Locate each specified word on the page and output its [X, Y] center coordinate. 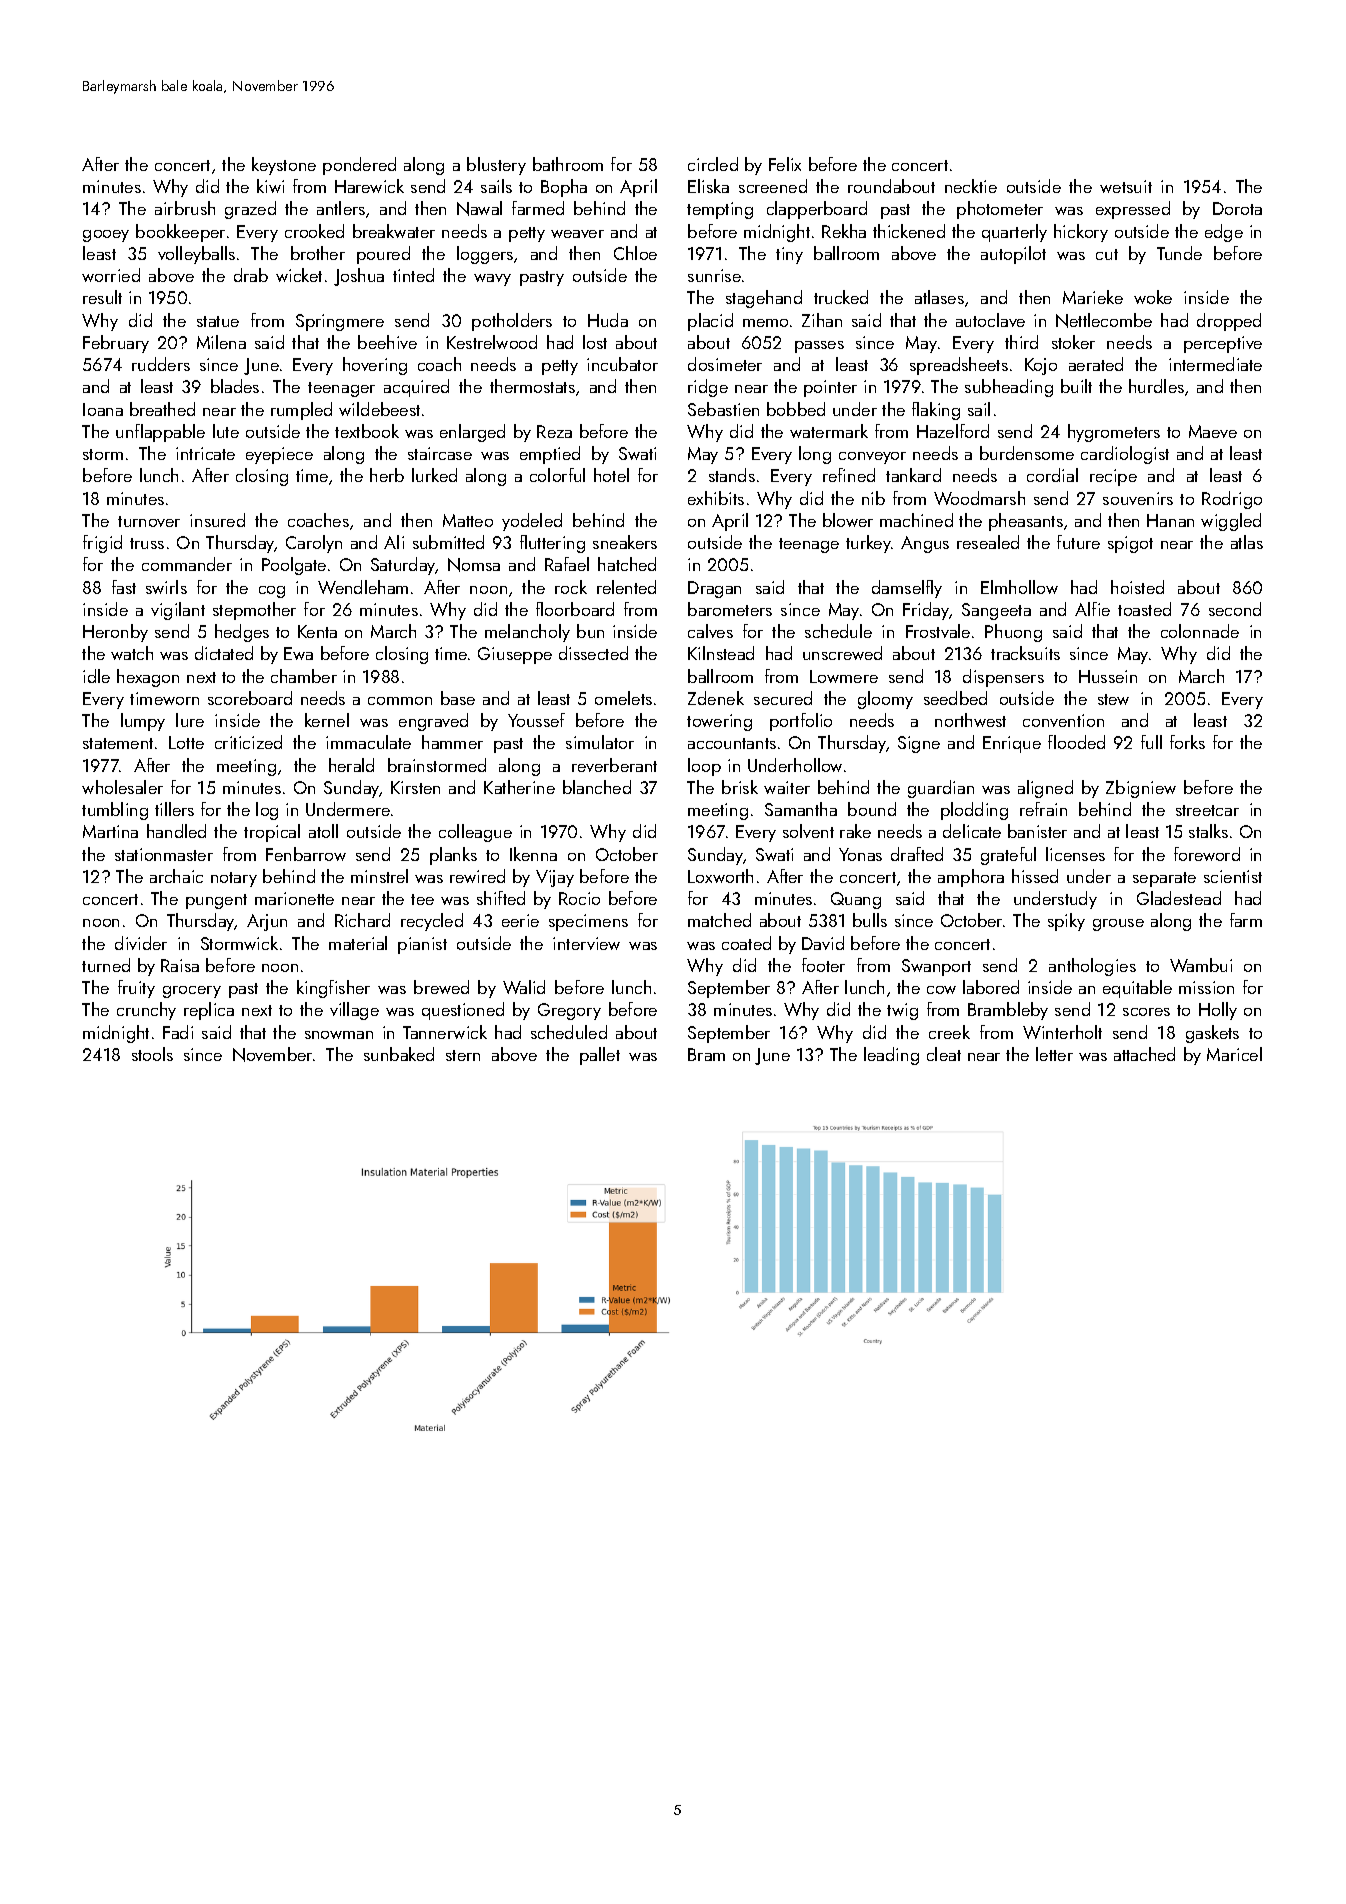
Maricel [1234, 1054]
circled [713, 164]
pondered [359, 166]
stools [152, 1054]
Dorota [1237, 208]
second [1235, 609]
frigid [102, 544]
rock [571, 587]
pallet [600, 1056]
